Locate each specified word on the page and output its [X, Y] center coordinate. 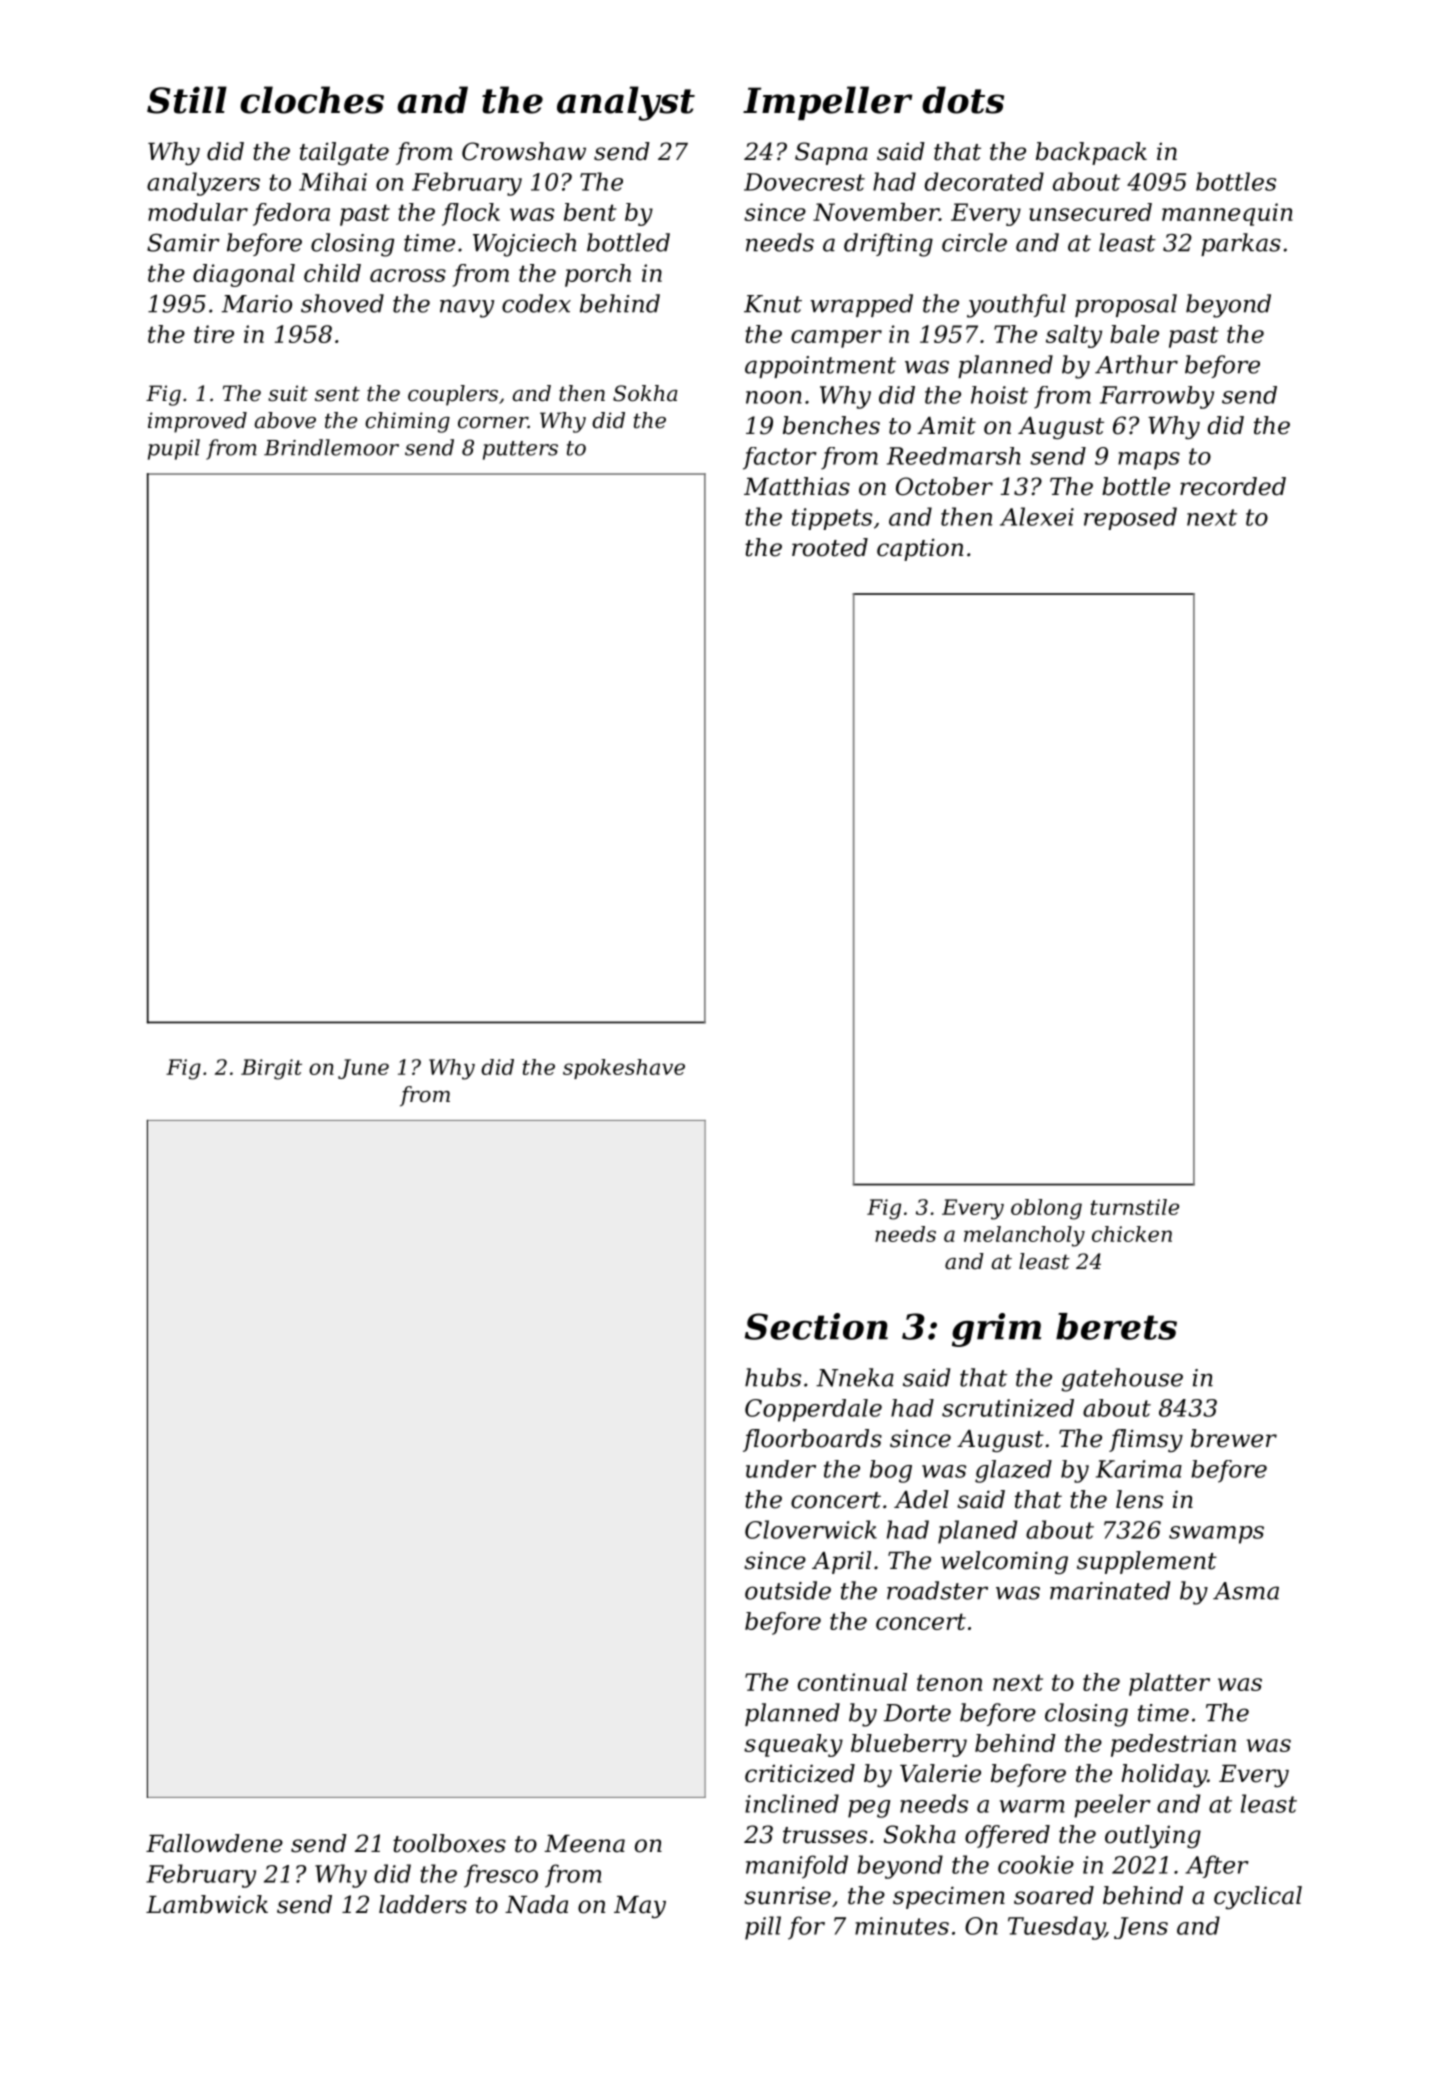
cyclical [1258, 1897]
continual [852, 1682]
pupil [174, 449]
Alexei [1037, 516]
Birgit [271, 1069]
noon [774, 397]
